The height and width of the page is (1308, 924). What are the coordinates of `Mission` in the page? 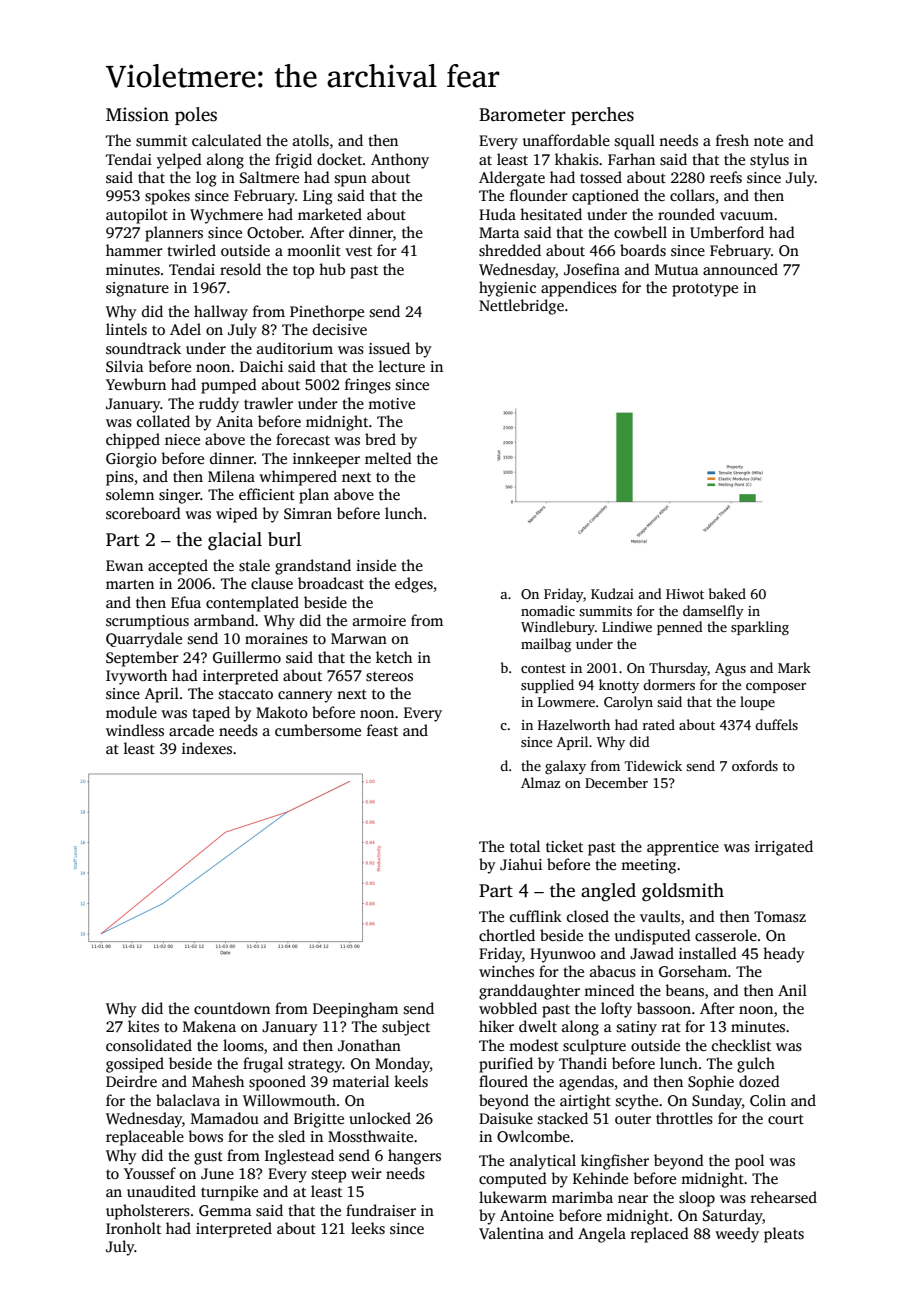 It's located at (137, 114).
